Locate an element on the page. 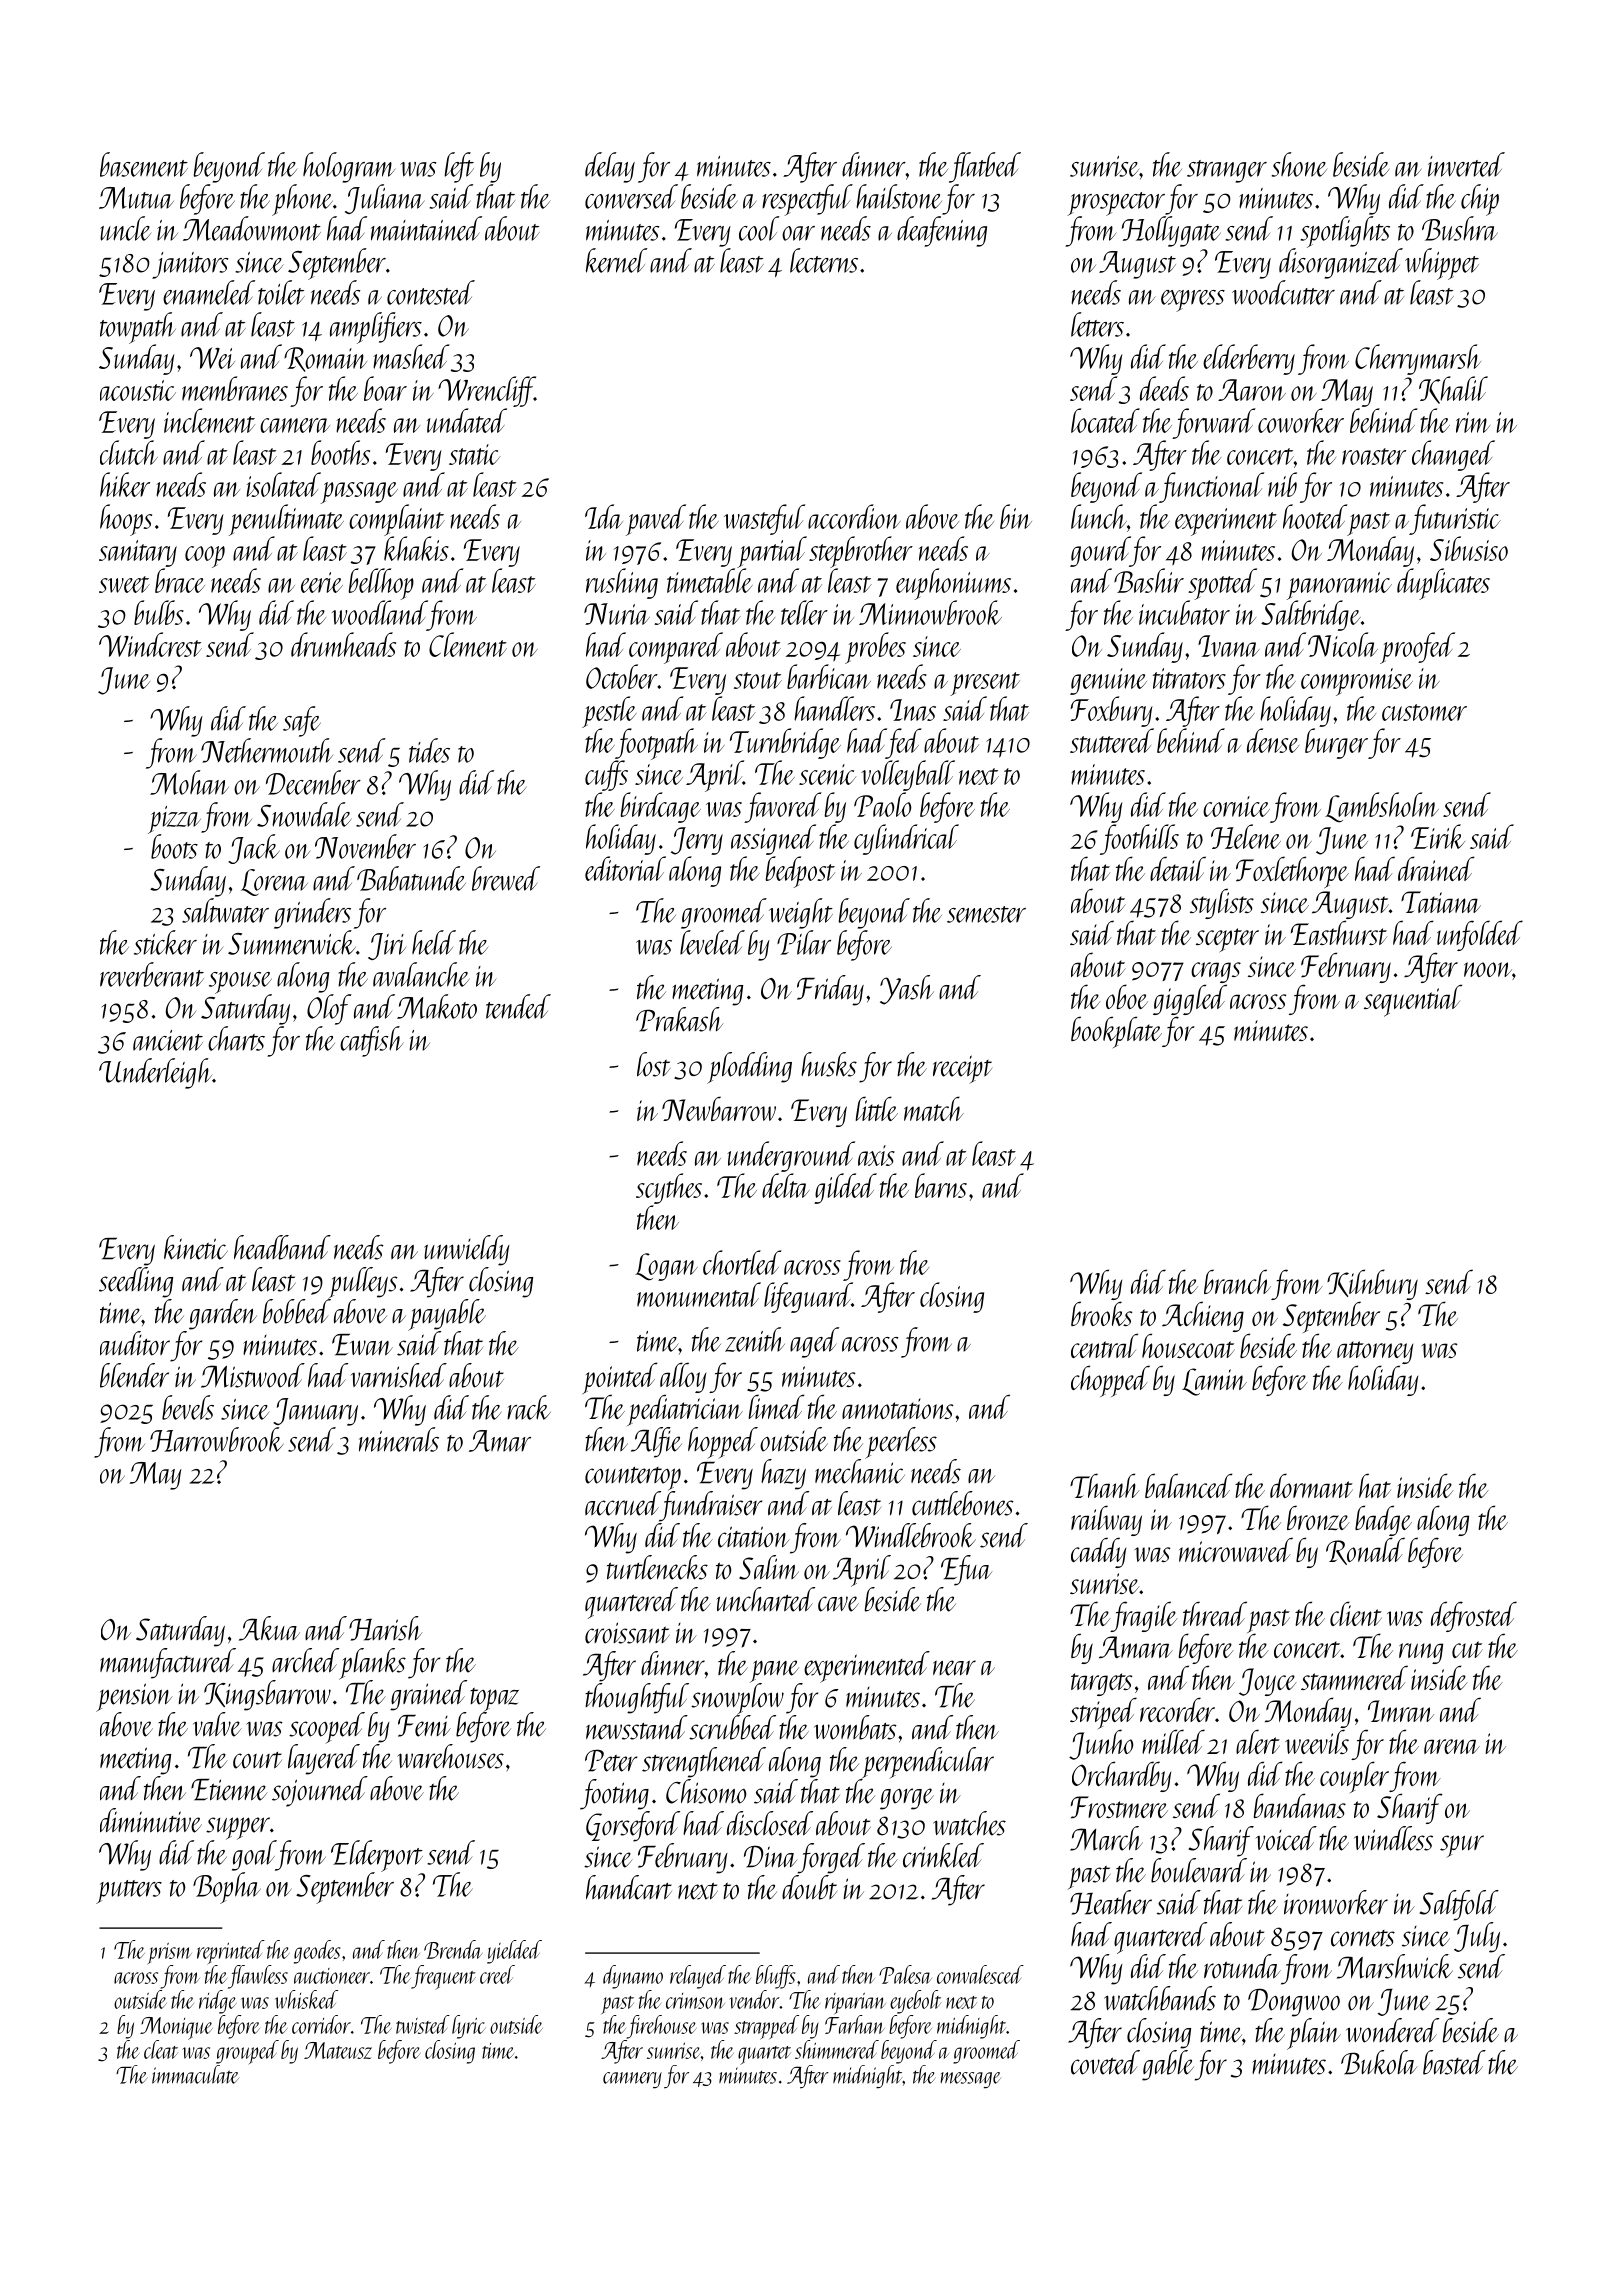 This document has height=2292, width=1620. match is located at coordinates (934, 1108).
